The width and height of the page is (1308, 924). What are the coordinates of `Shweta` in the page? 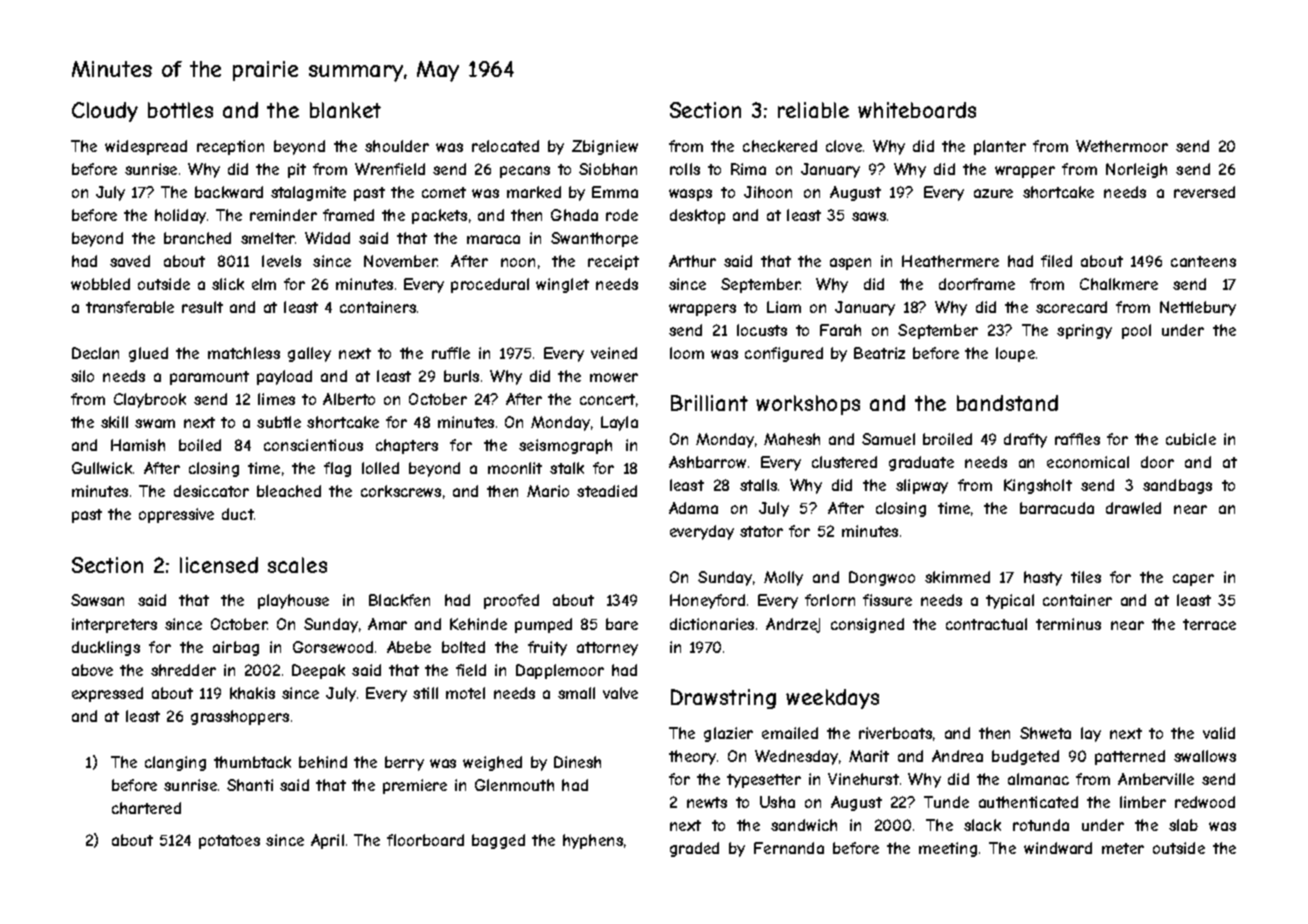 It's located at (1045, 733).
